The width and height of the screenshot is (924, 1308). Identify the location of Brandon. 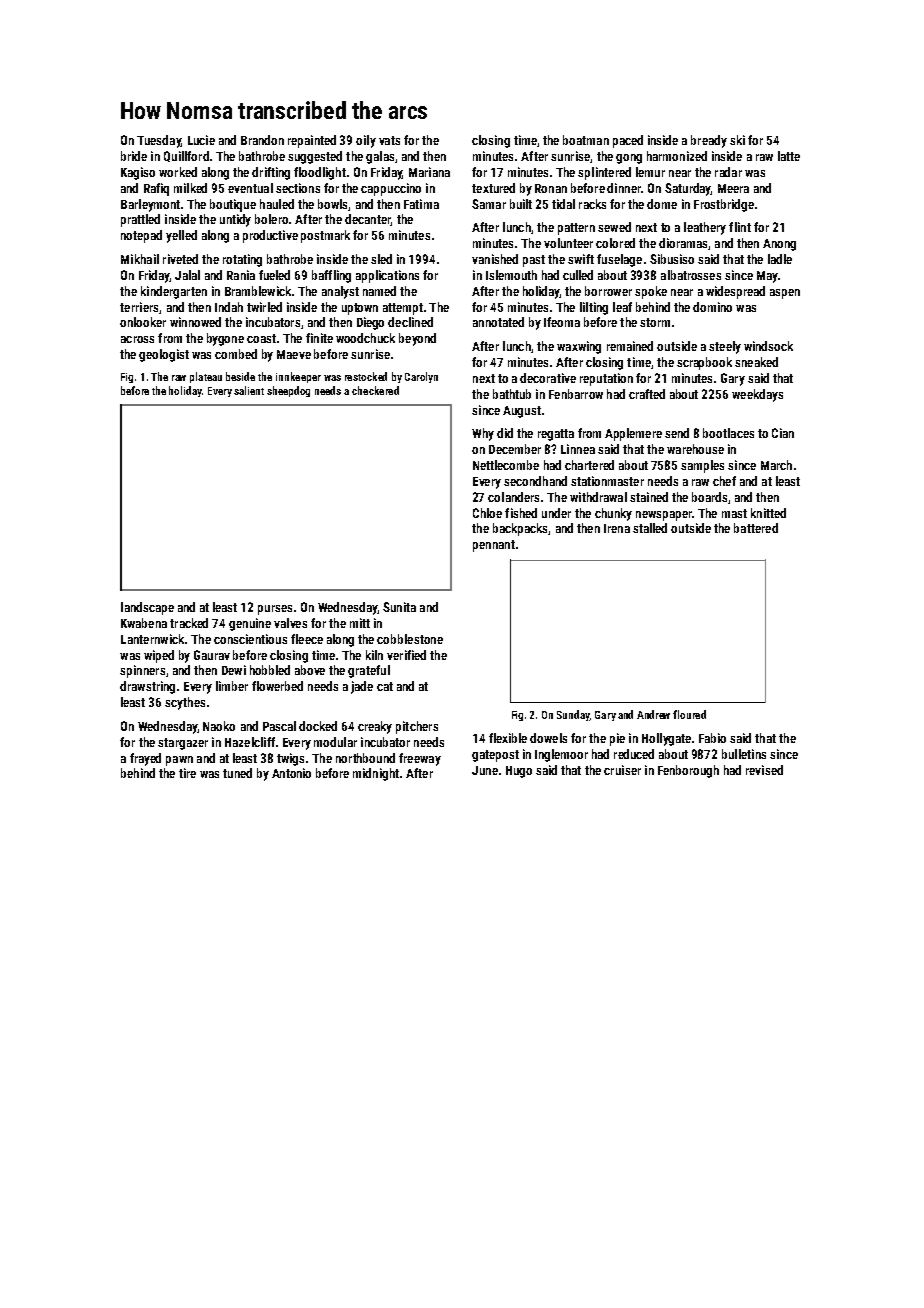
(262, 140).
